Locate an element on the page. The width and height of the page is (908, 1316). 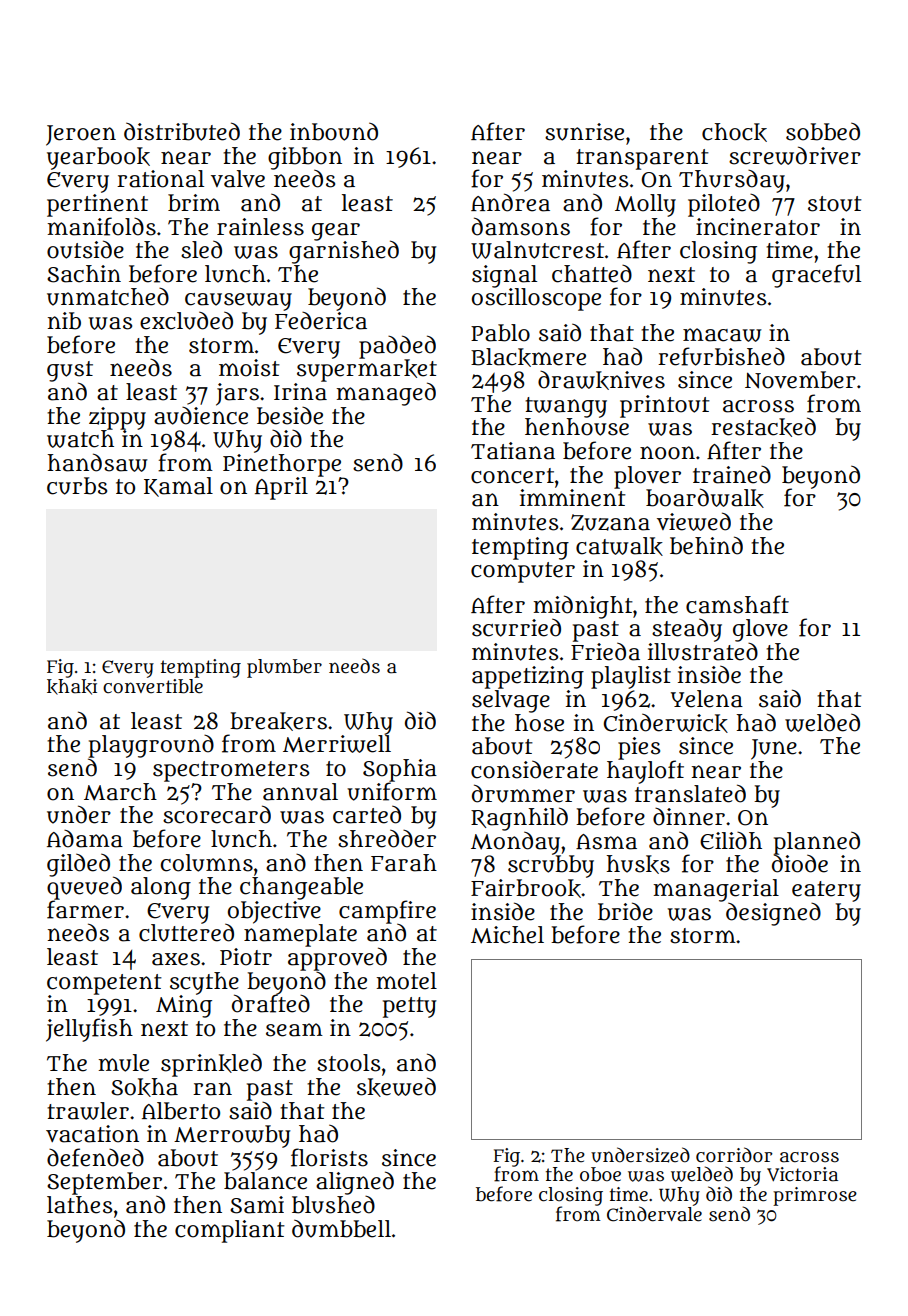
columns is located at coordinates (207, 863).
